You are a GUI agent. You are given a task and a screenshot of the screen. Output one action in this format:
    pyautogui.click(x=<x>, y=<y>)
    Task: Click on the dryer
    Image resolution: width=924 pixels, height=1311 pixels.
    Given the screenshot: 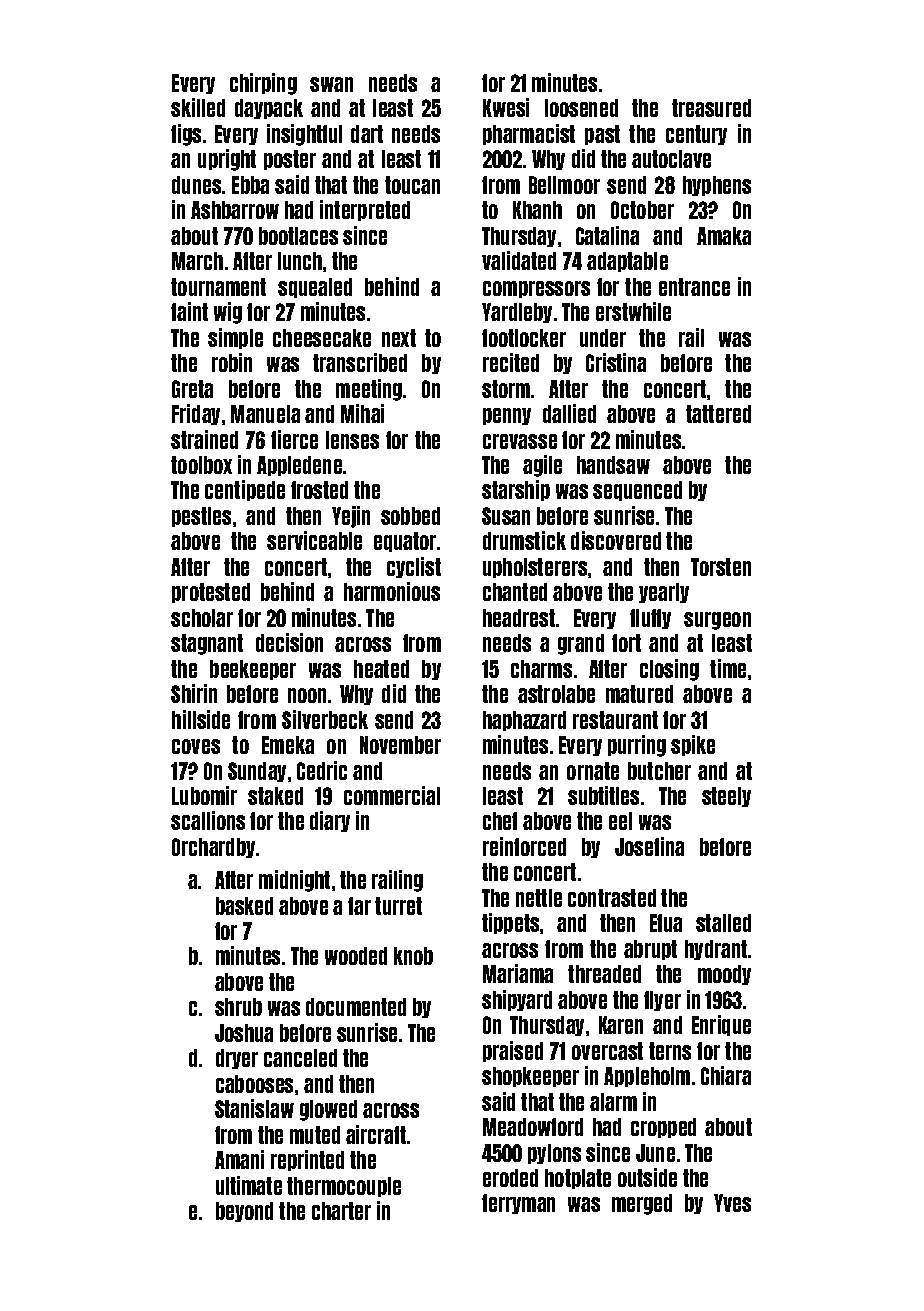 What is the action you would take?
    pyautogui.click(x=237, y=1059)
